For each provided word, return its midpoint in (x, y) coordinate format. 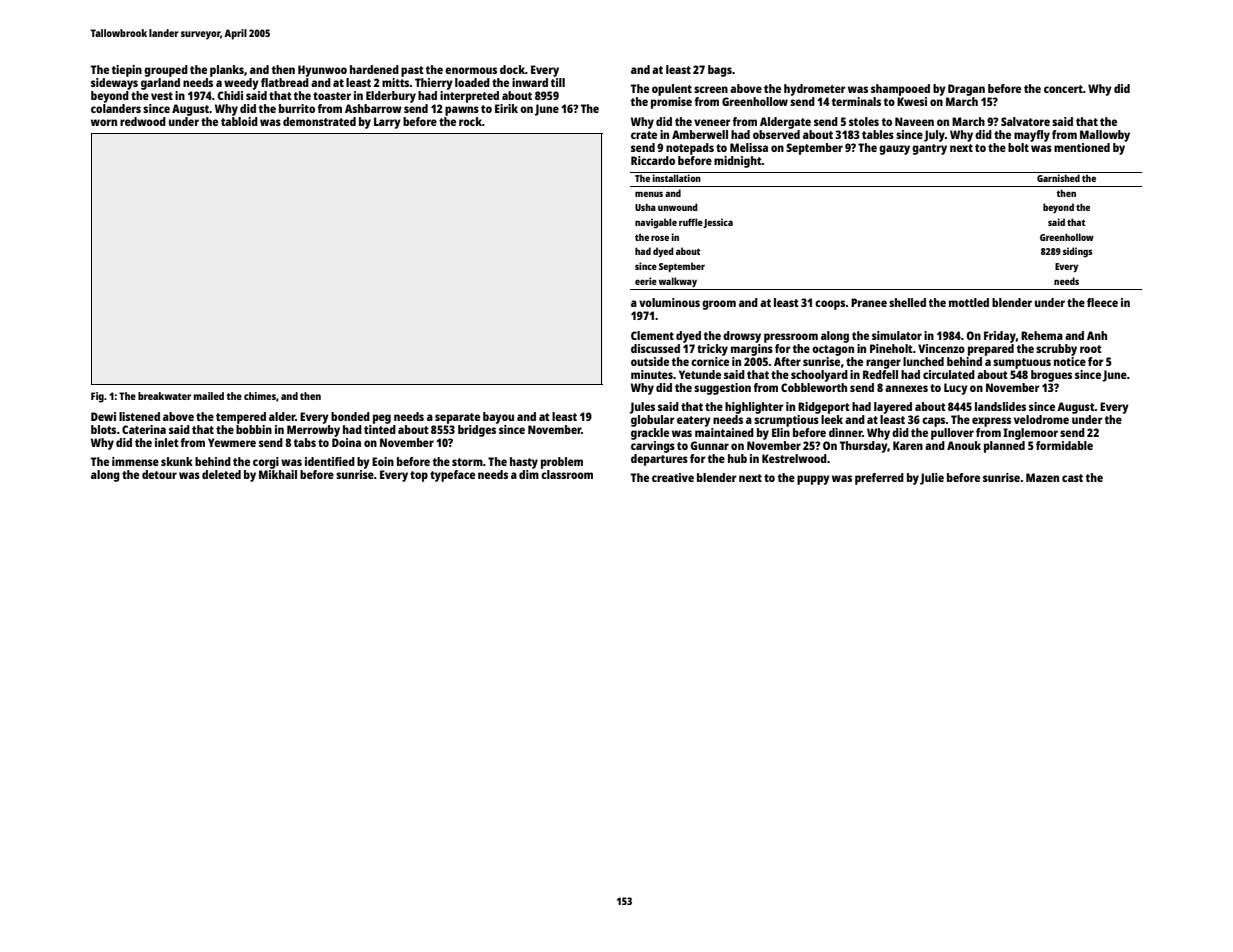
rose (660, 238)
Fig (97, 397)
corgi (266, 463)
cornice (710, 361)
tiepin (127, 71)
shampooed (900, 90)
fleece (1102, 302)
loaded (472, 82)
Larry (387, 123)
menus (649, 194)
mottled (969, 302)
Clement (652, 335)
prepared (991, 350)
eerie (646, 281)
